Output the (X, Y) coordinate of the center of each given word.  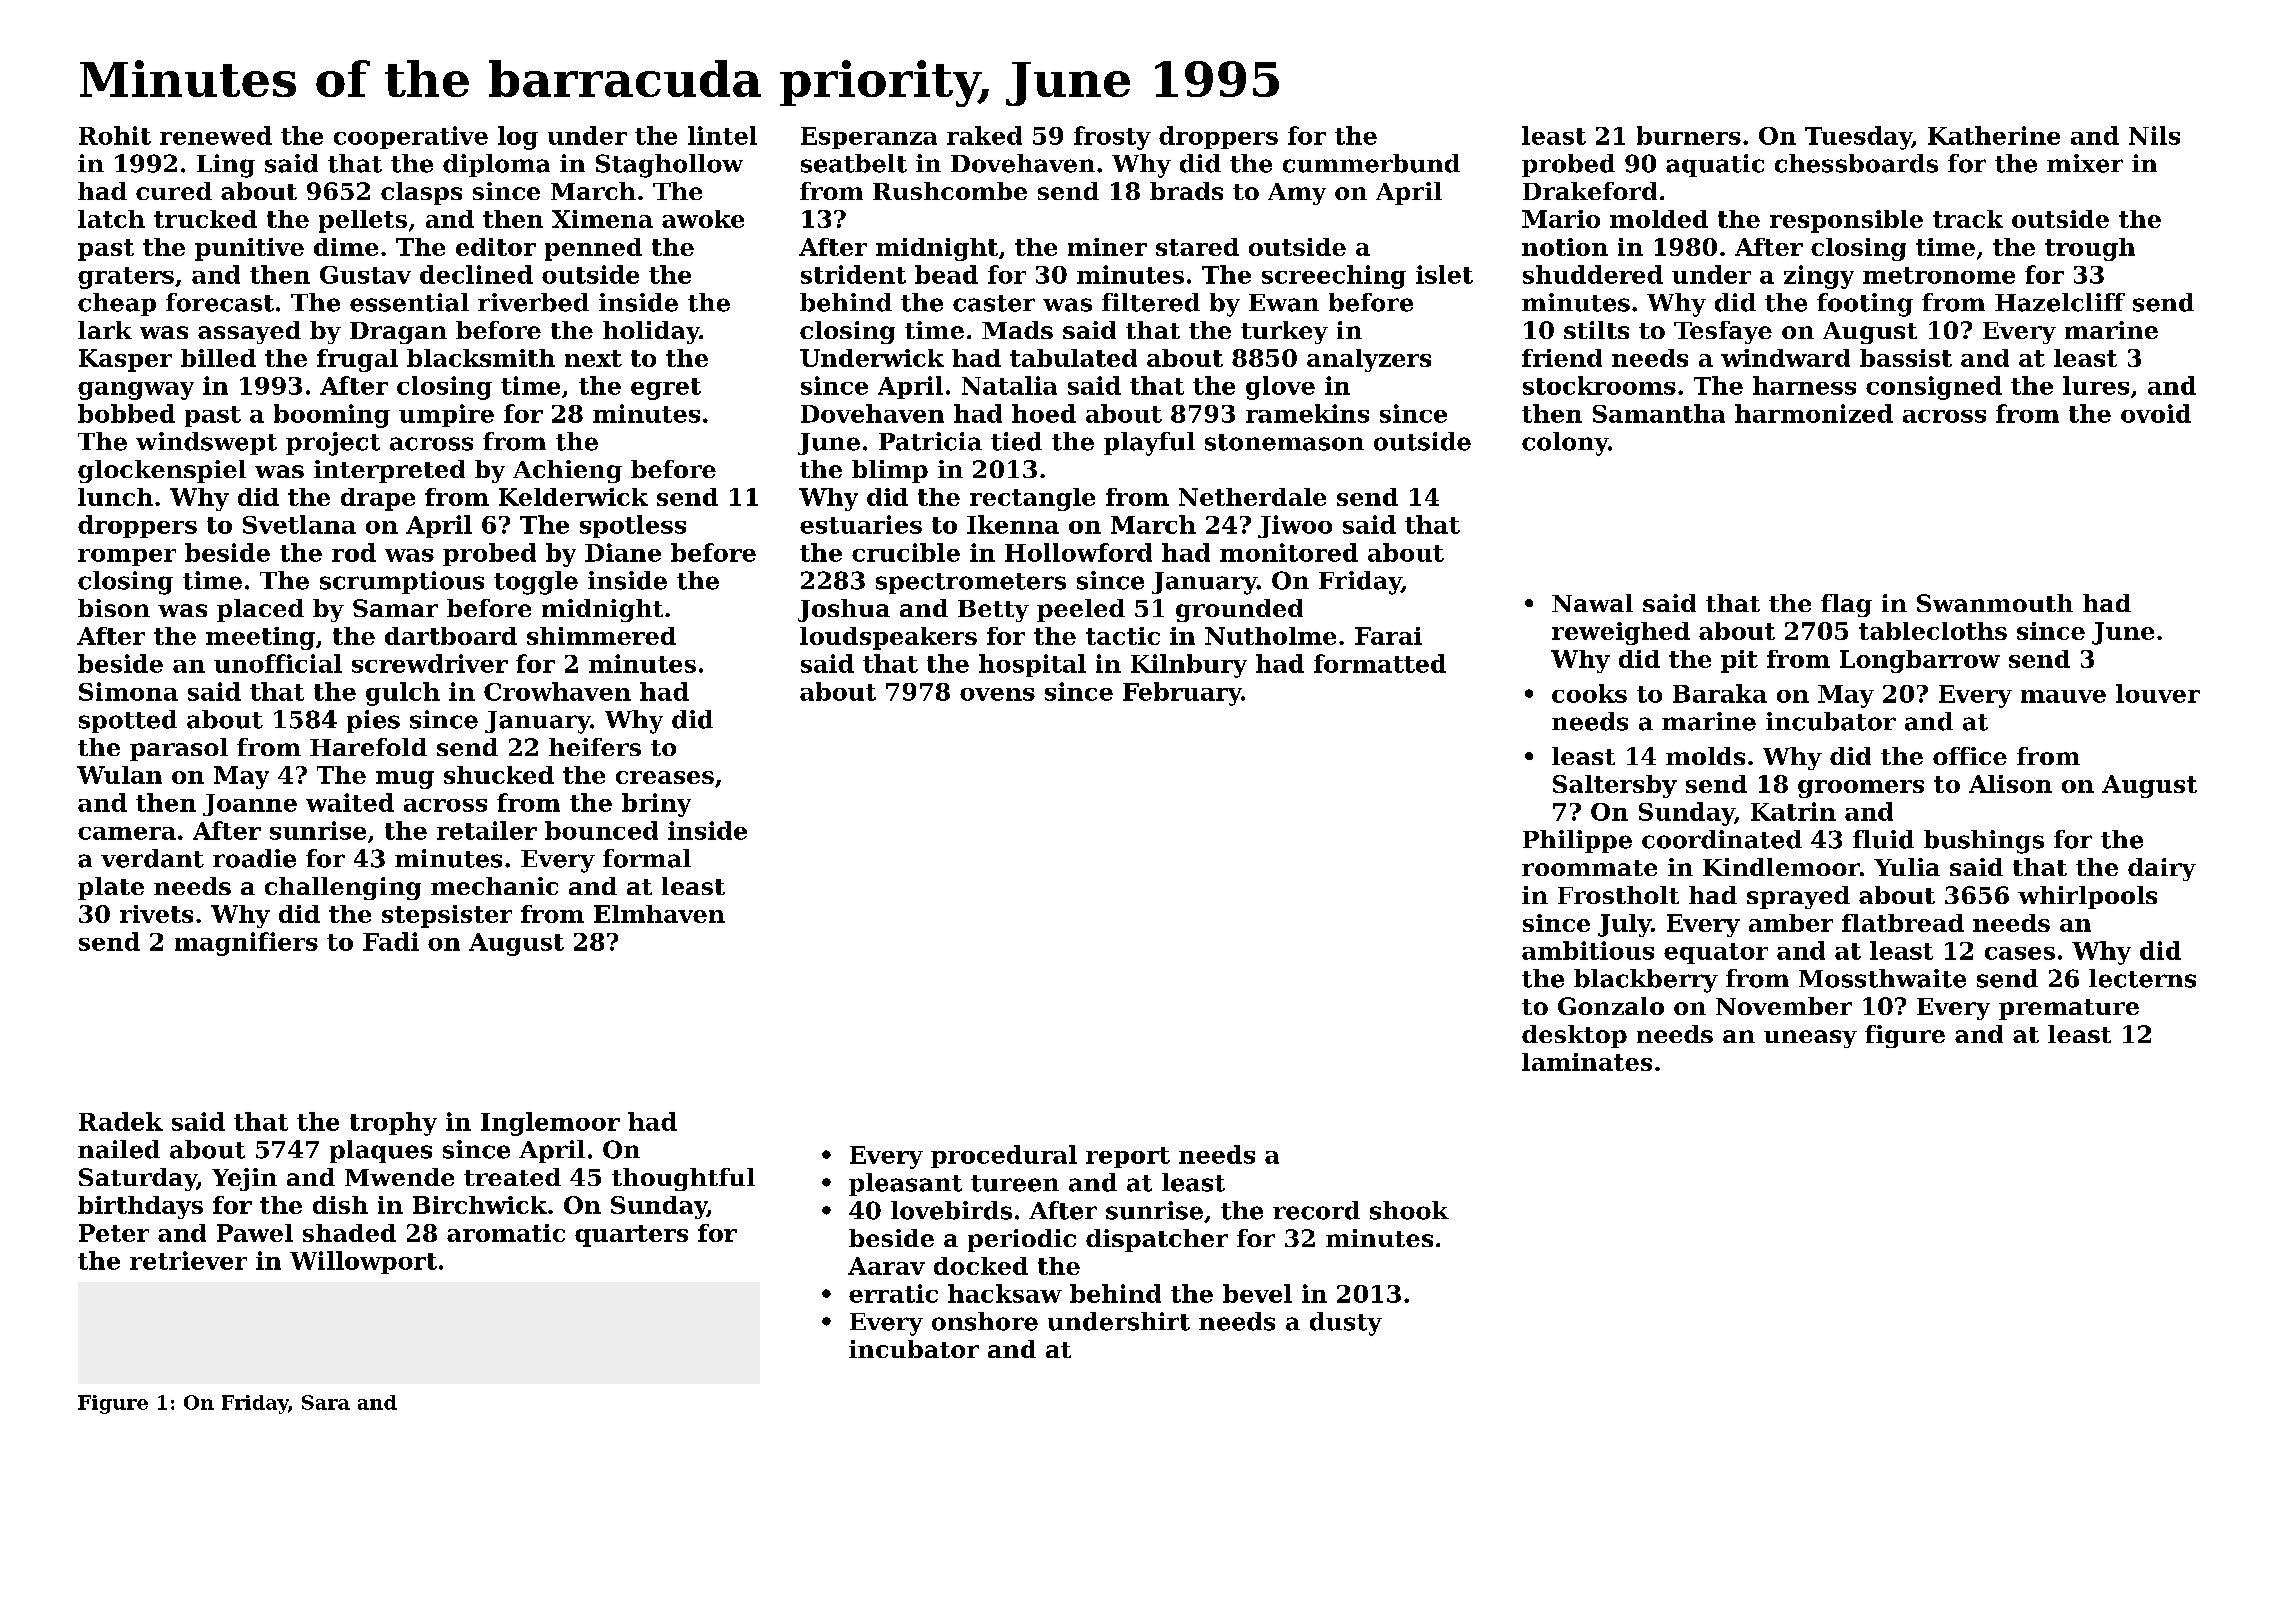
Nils (2154, 135)
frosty (1112, 138)
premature (2069, 1009)
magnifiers (246, 944)
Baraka (1720, 693)
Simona (128, 691)
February (1182, 694)
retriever (188, 1260)
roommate (1589, 868)
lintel (722, 135)
